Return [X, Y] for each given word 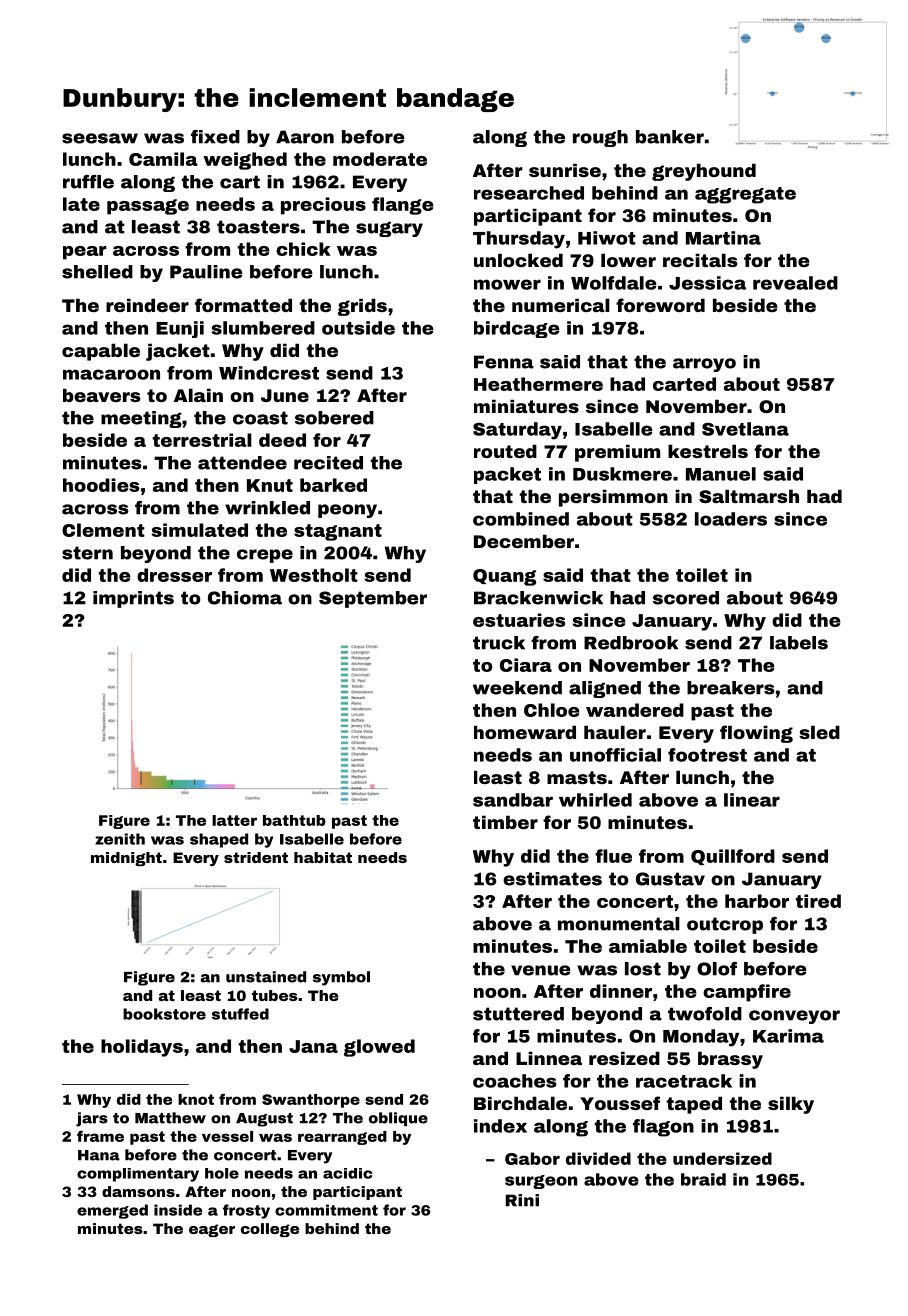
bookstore [164, 1014]
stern [87, 553]
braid [703, 1179]
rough [600, 138]
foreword [660, 305]
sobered [334, 418]
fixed [215, 137]
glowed [379, 1048]
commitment [326, 1210]
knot [196, 1099]
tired [818, 901]
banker [670, 137]
